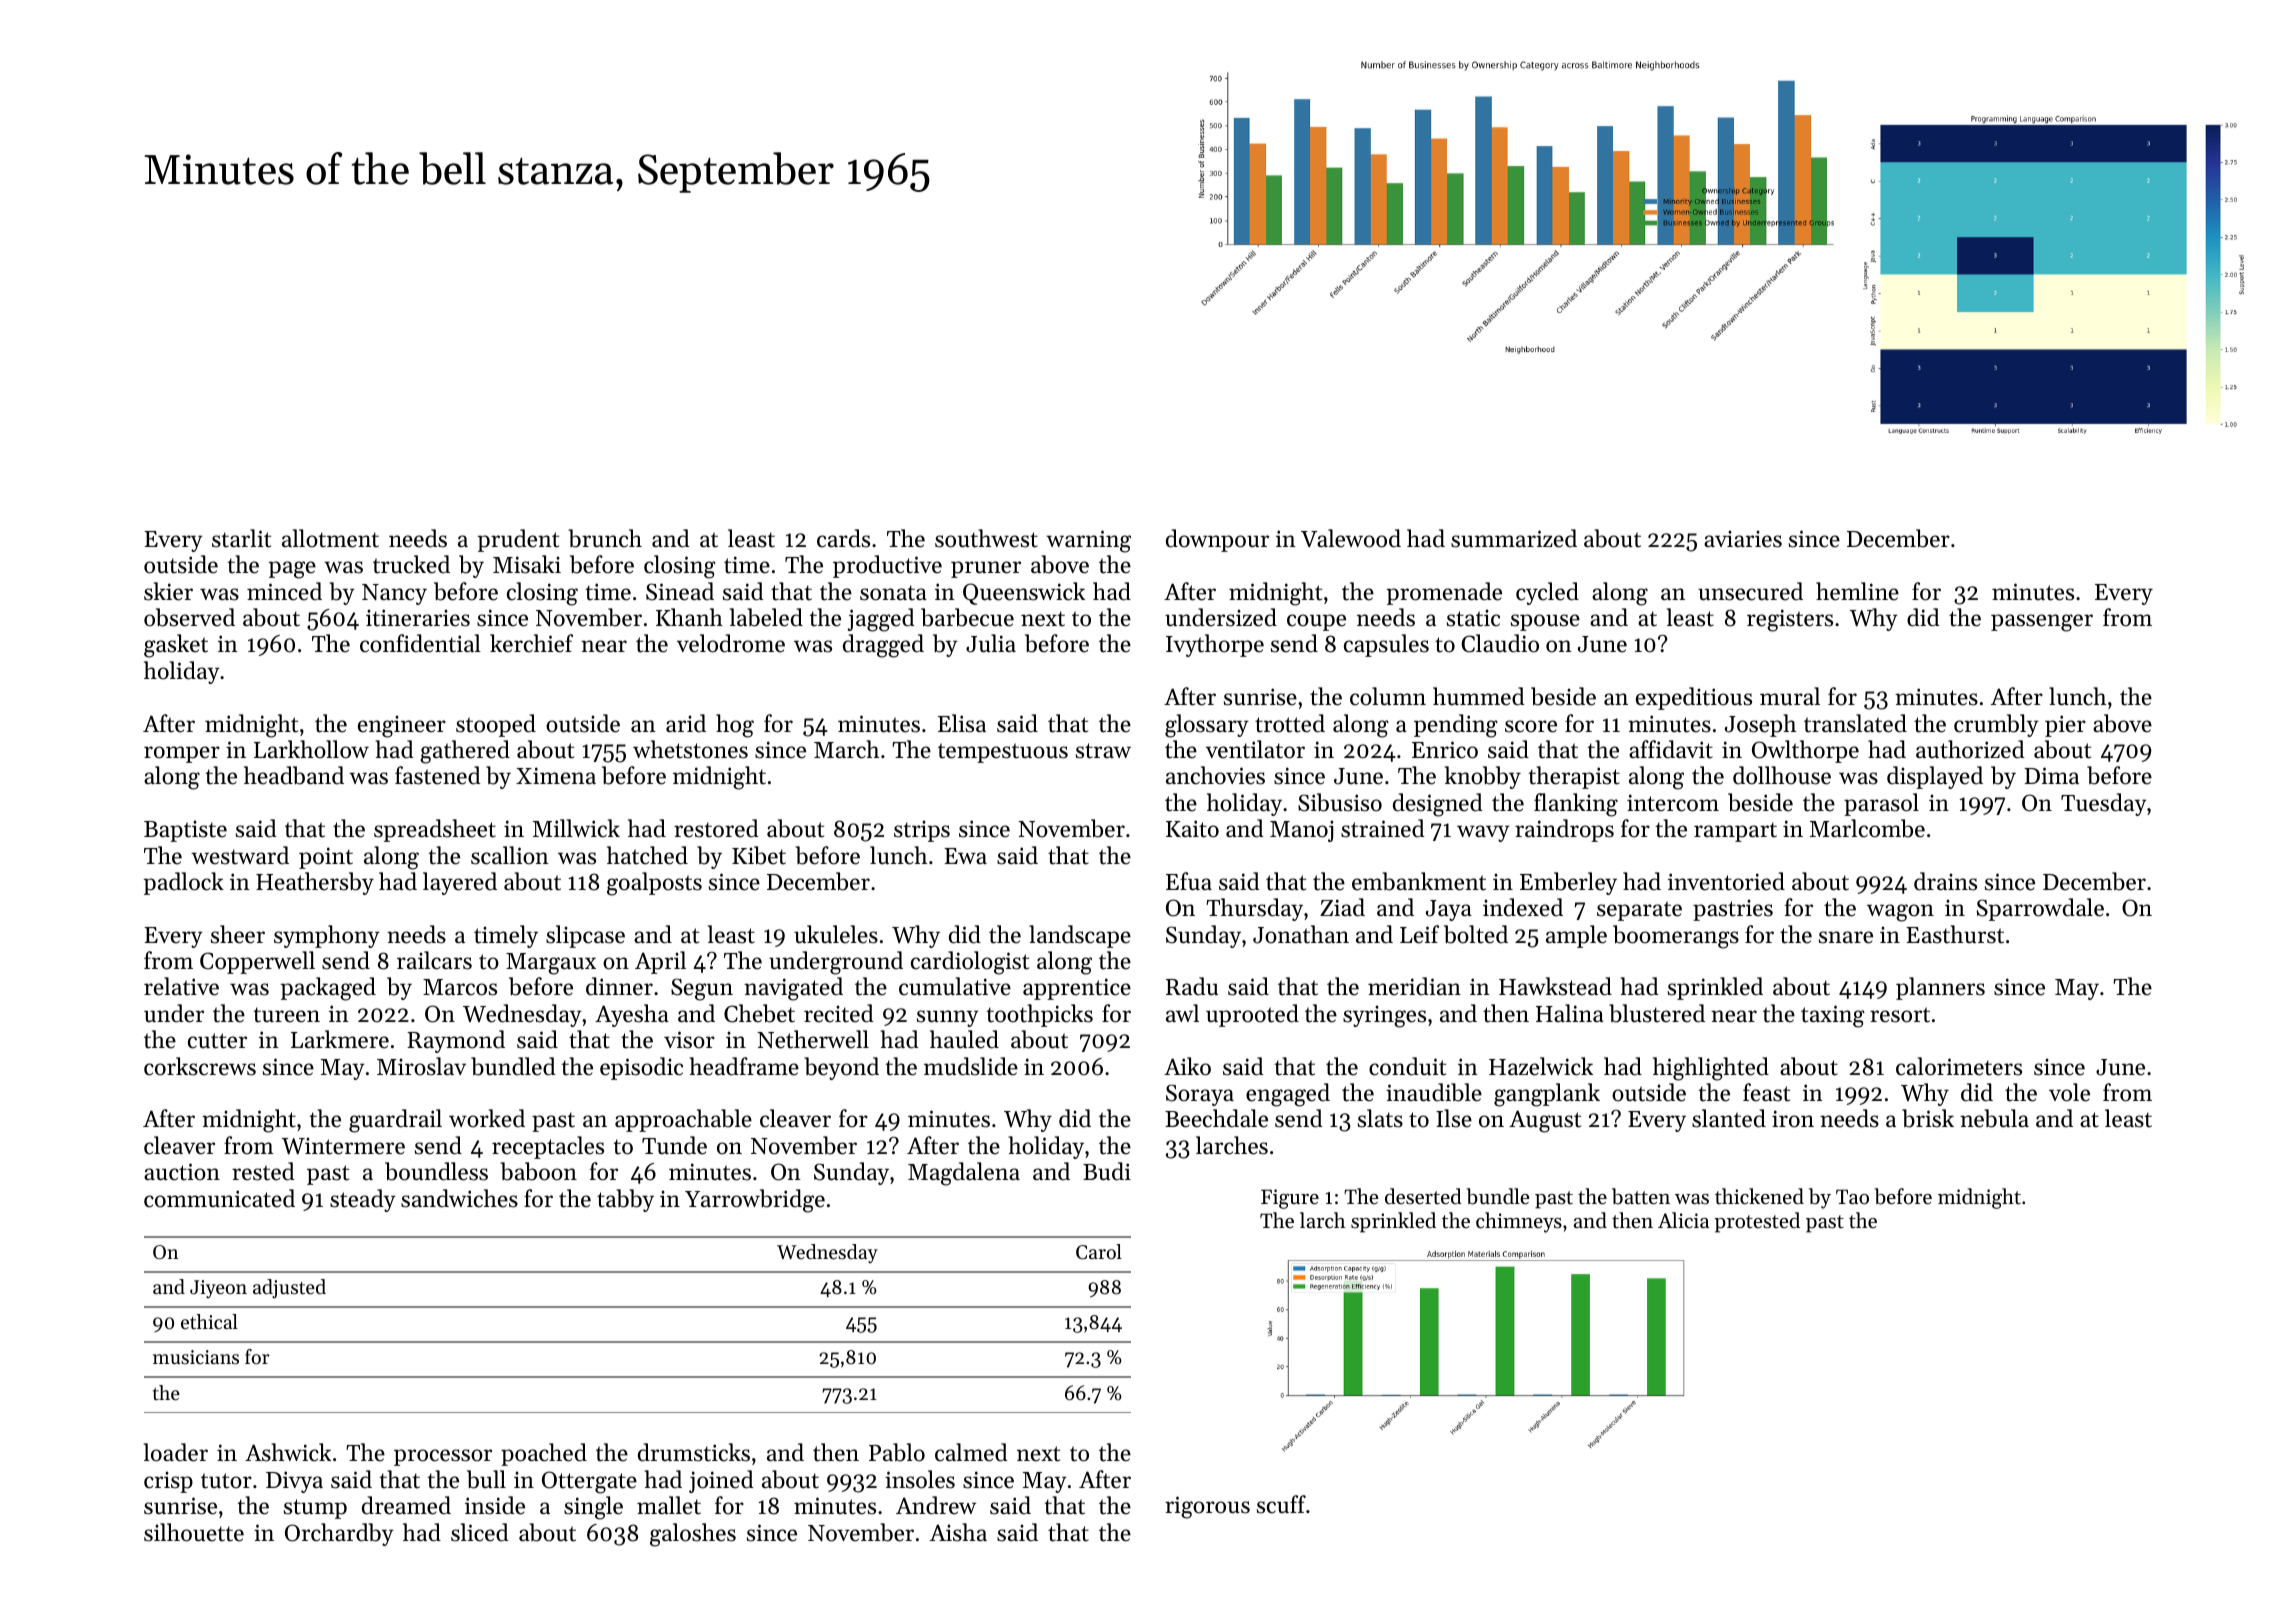 The height and width of the screenshot is (1624, 2296). I want to click on passenger, so click(2042, 623).
